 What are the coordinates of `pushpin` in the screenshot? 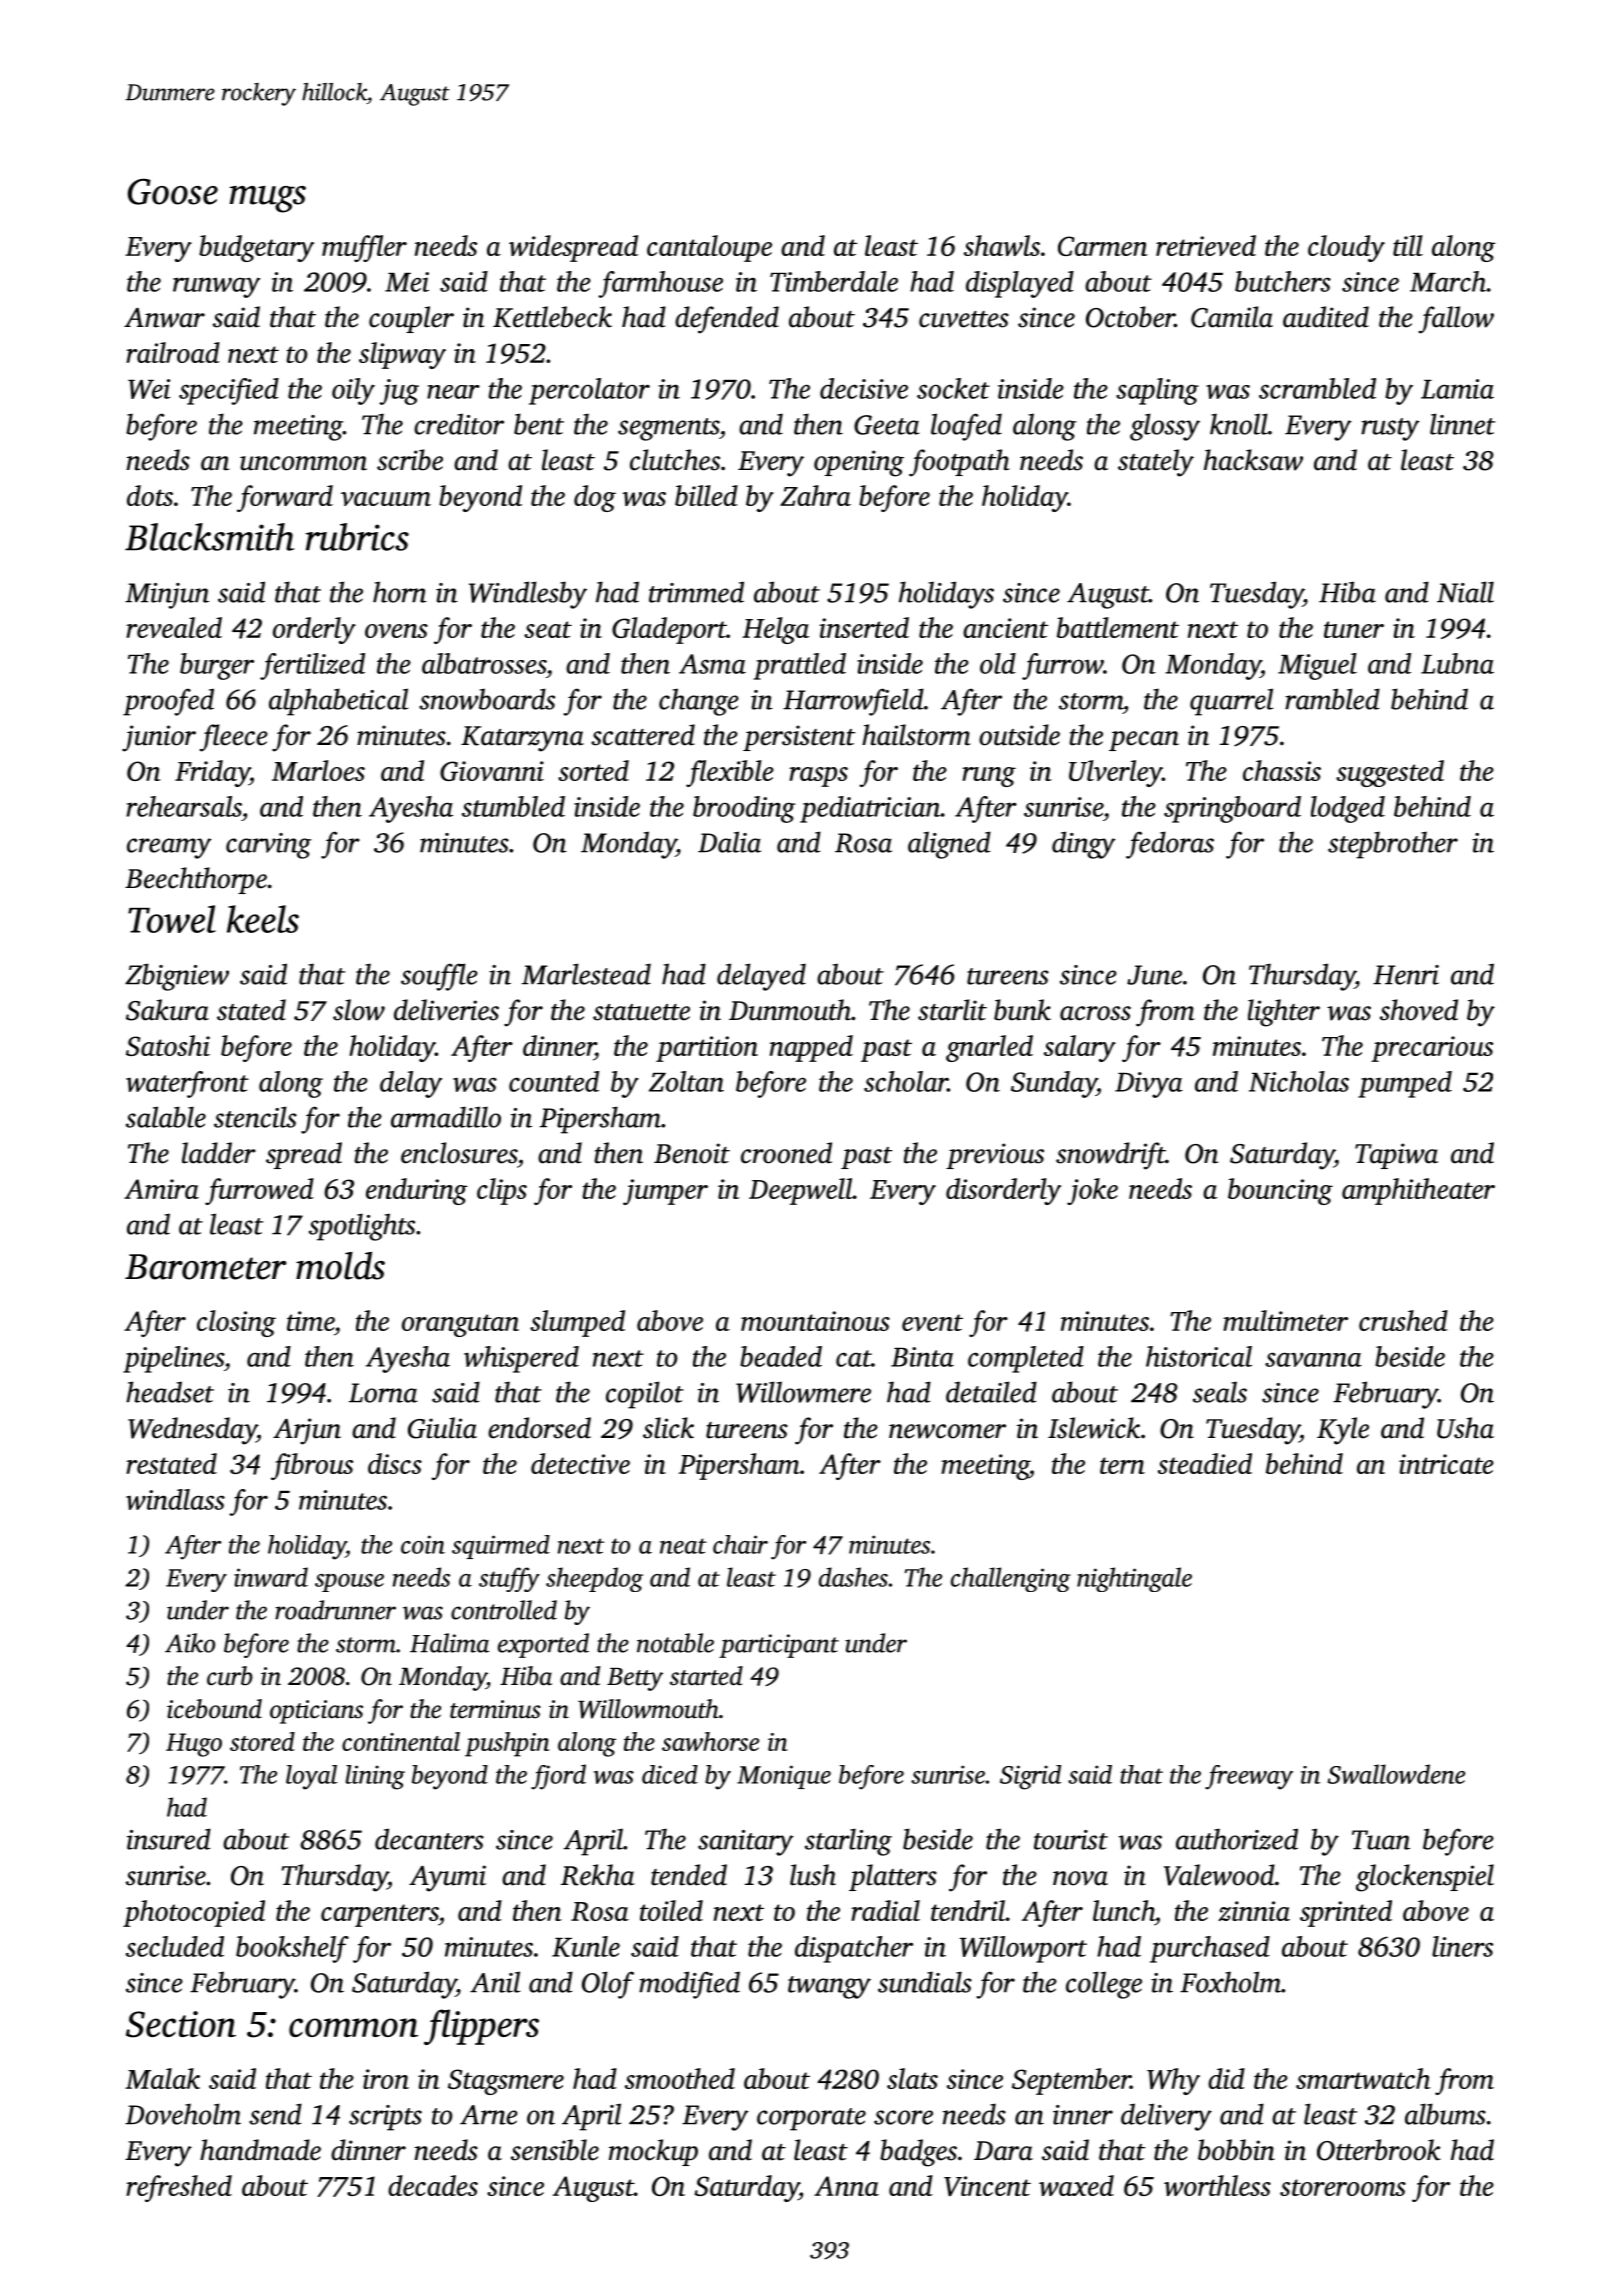 It's located at (507, 1744).
